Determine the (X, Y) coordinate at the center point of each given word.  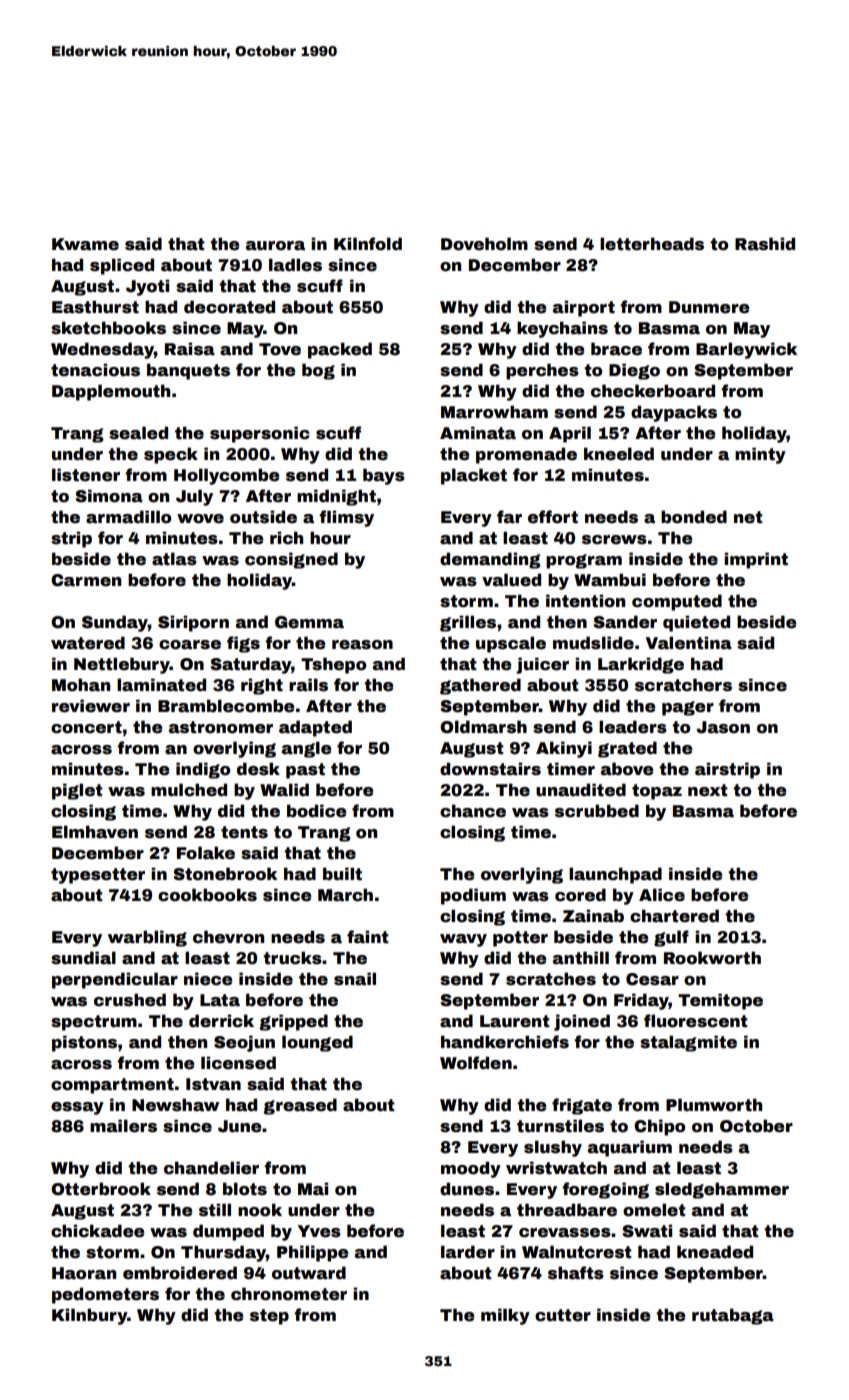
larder (468, 1252)
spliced (122, 266)
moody (471, 1169)
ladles (295, 265)
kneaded (715, 1252)
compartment (112, 1086)
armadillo (128, 517)
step (269, 1317)
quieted (696, 623)
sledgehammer (722, 1190)
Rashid (765, 244)
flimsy (346, 518)
